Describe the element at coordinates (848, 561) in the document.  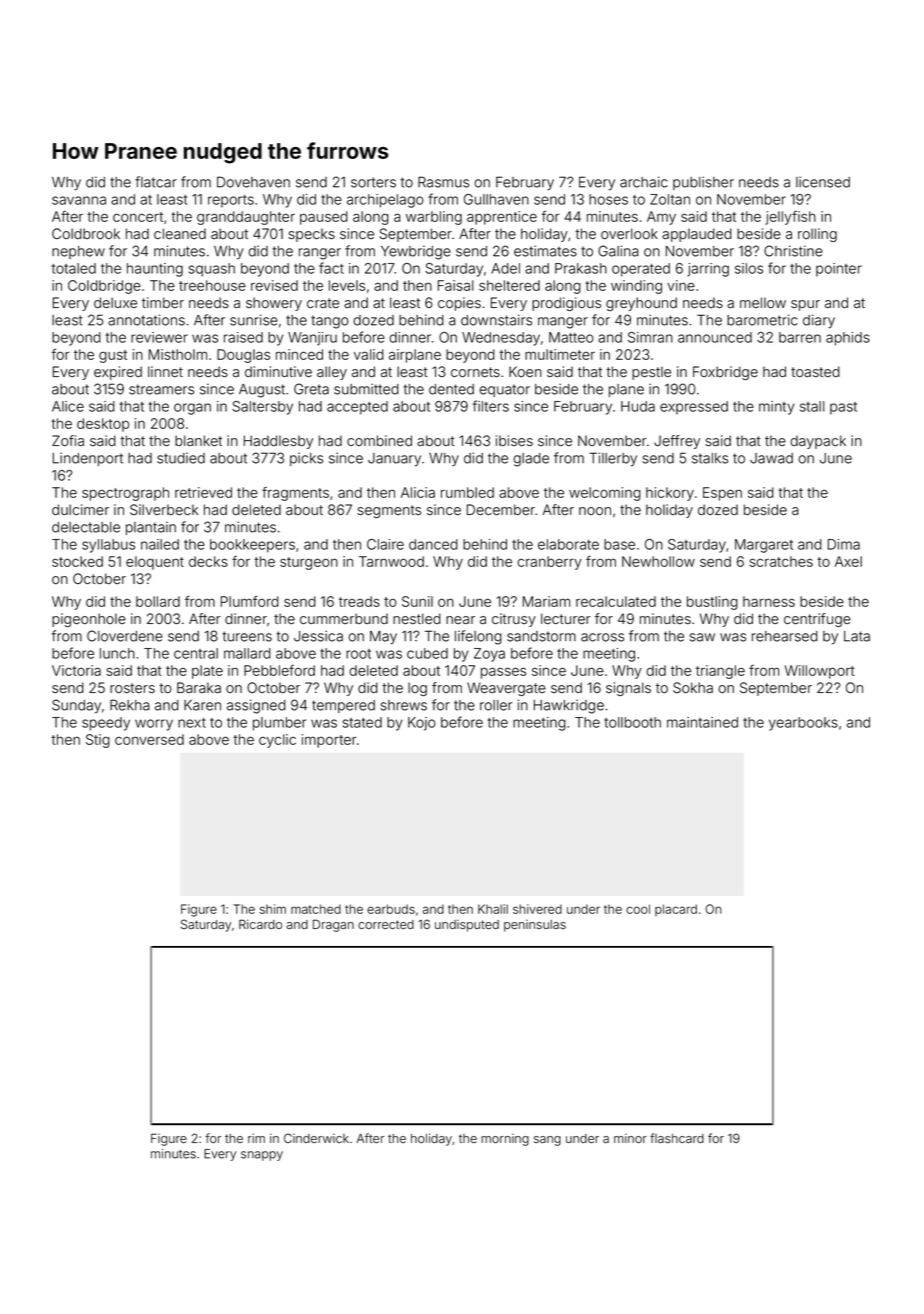
I see `Axel` at that location.
